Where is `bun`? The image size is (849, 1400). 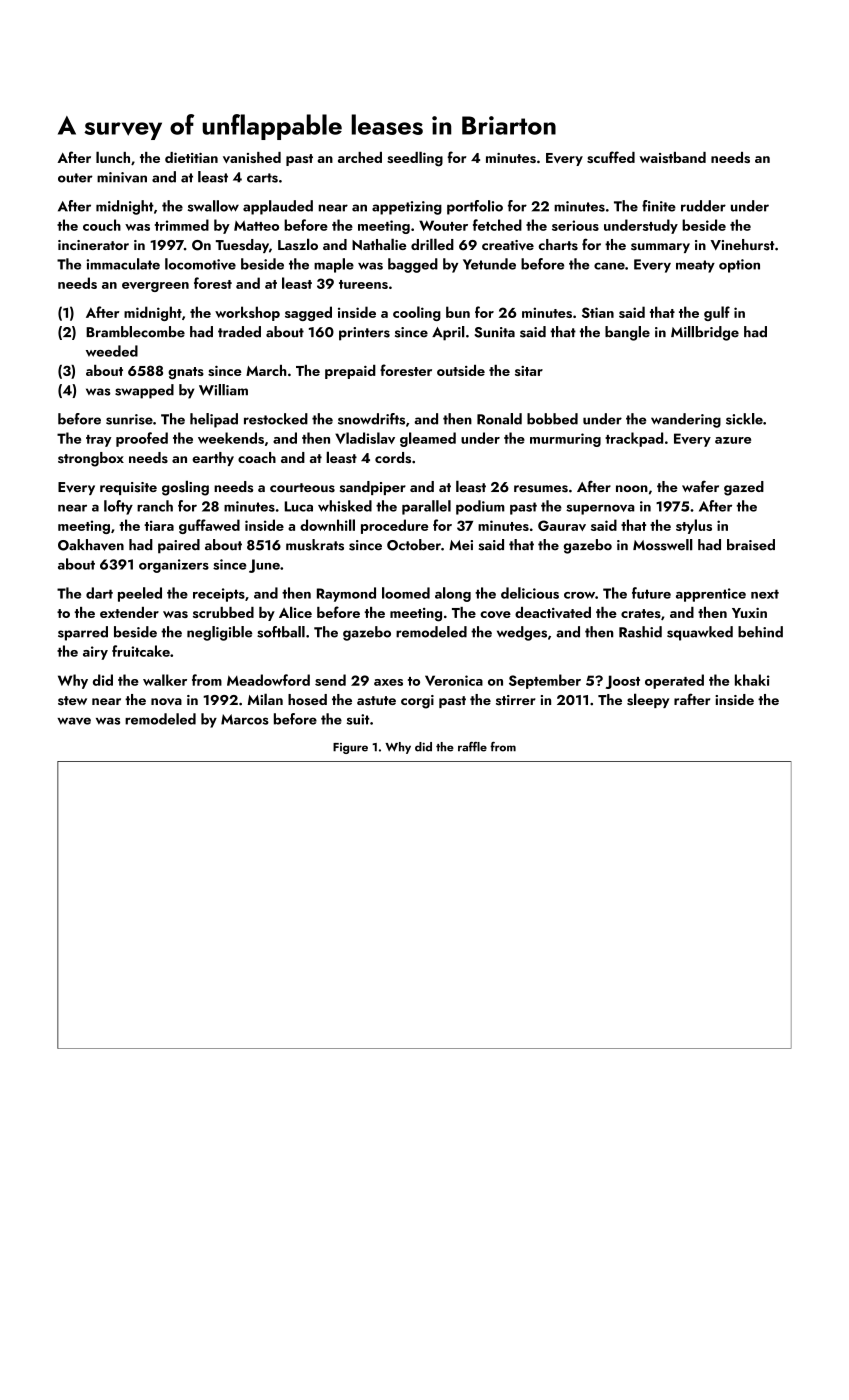
bun is located at coordinates (458, 312).
